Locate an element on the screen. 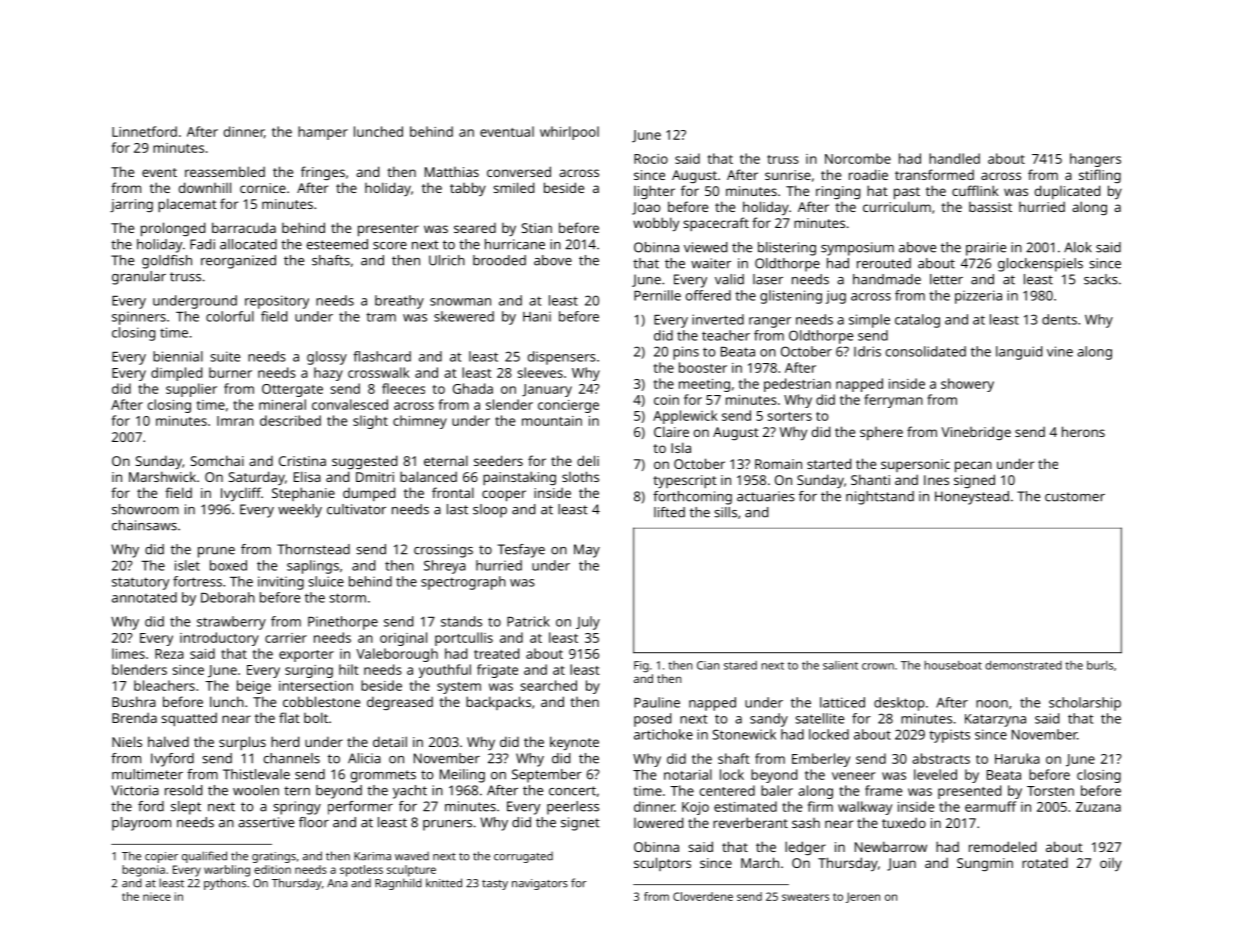  niece is located at coordinates (157, 896).
